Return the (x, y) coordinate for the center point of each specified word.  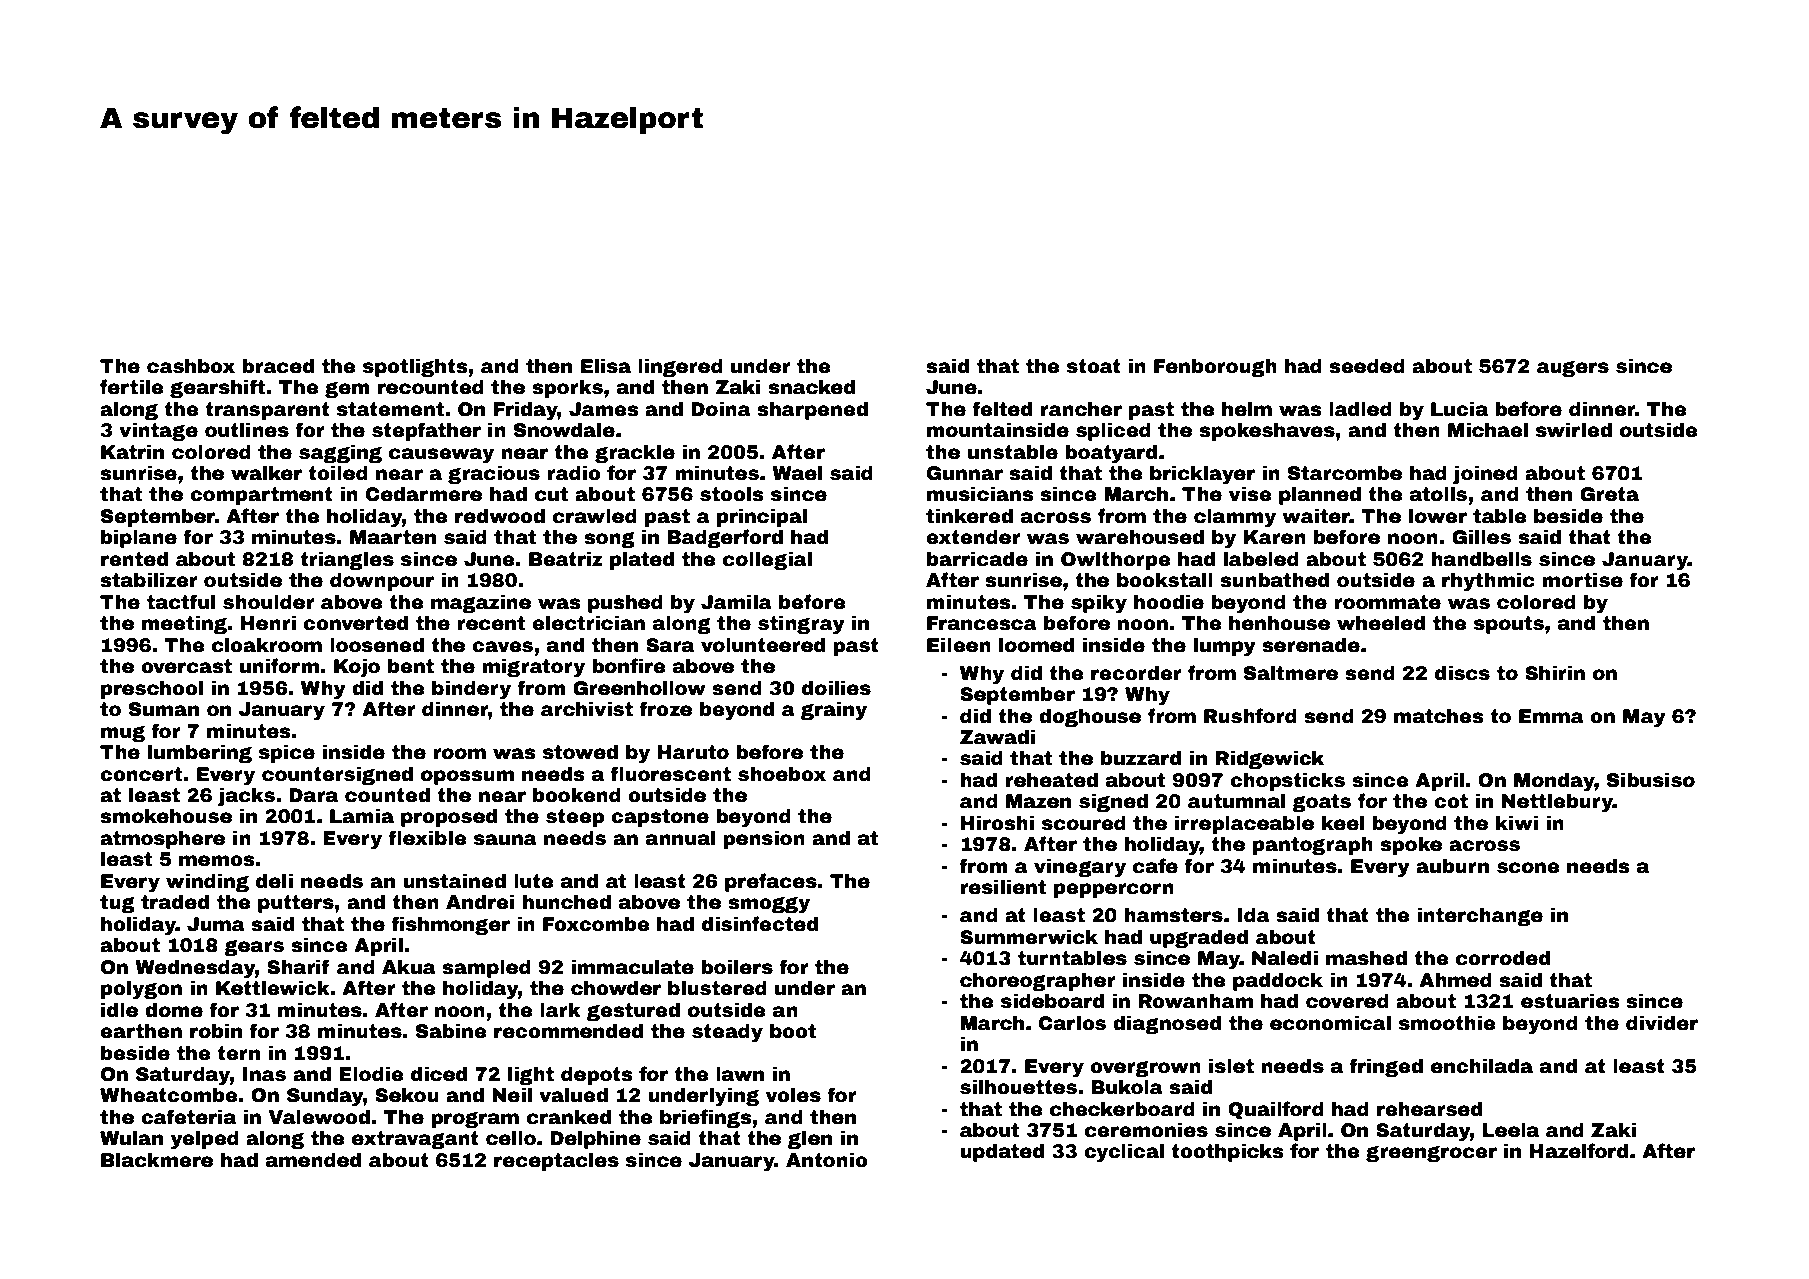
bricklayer (1202, 475)
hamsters (1173, 915)
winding (207, 883)
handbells (1481, 559)
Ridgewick (1270, 760)
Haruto (693, 752)
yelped (205, 1140)
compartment (261, 496)
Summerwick (1029, 937)
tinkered (969, 516)
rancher (1081, 409)
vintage (158, 432)
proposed (449, 818)
